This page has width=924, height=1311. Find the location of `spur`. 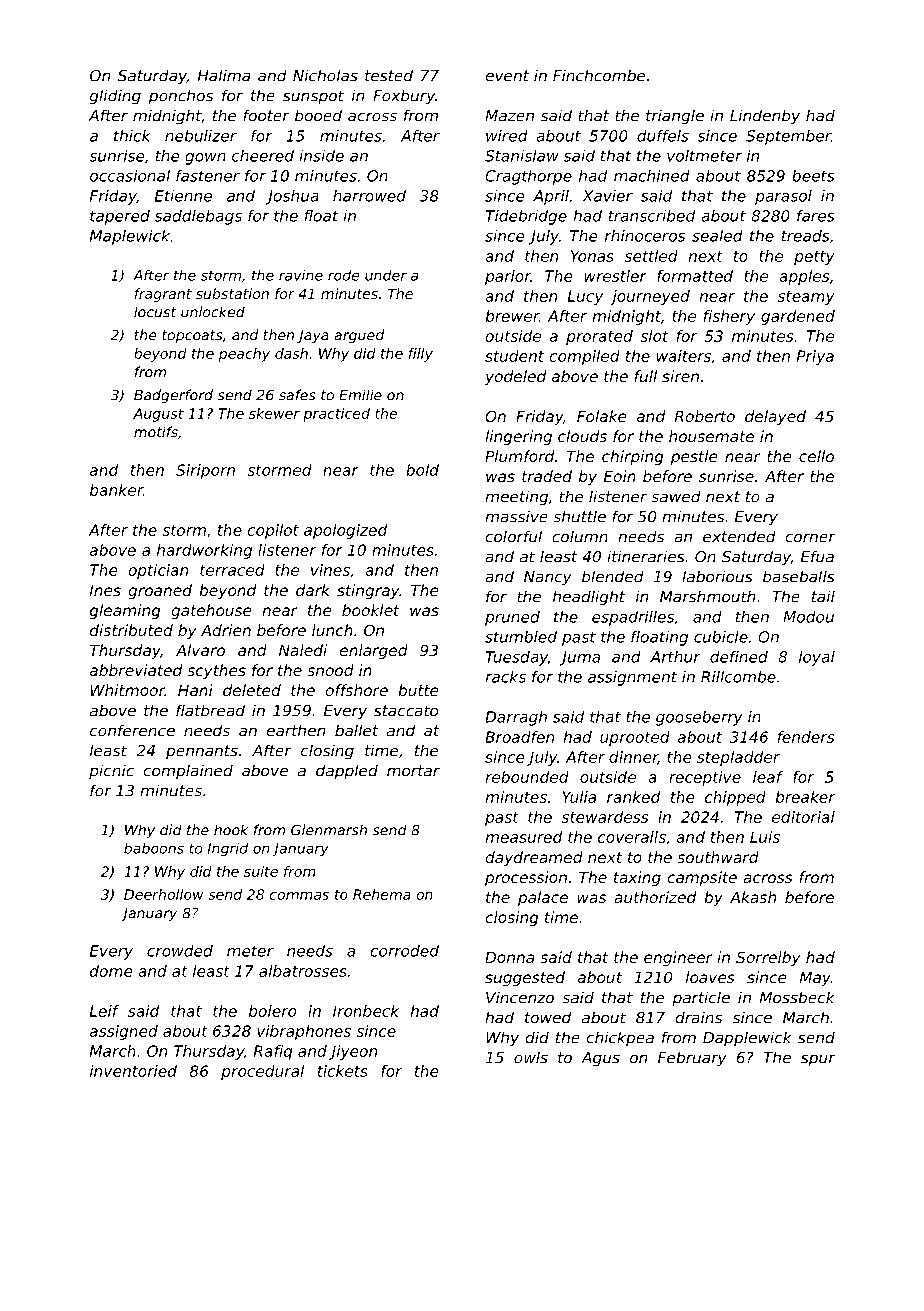

spur is located at coordinates (818, 1060).
